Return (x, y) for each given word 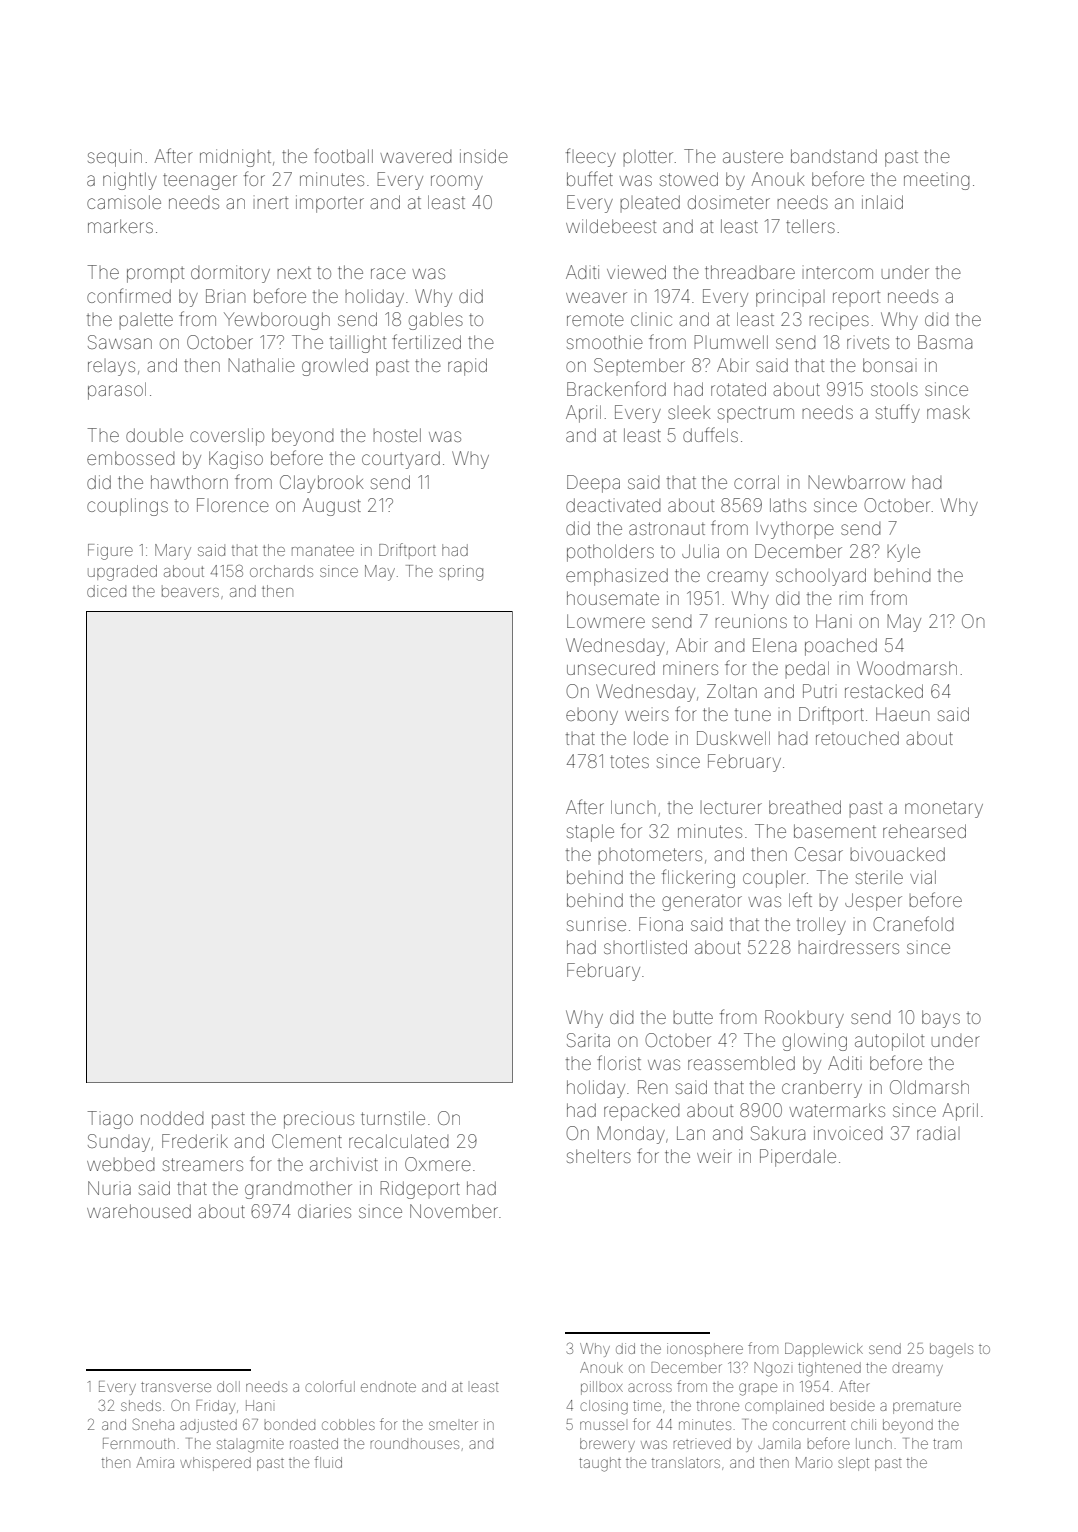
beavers (190, 591)
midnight (235, 158)
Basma (945, 342)
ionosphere (705, 1350)
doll (228, 1386)
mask (948, 412)
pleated (650, 203)
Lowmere (606, 621)
